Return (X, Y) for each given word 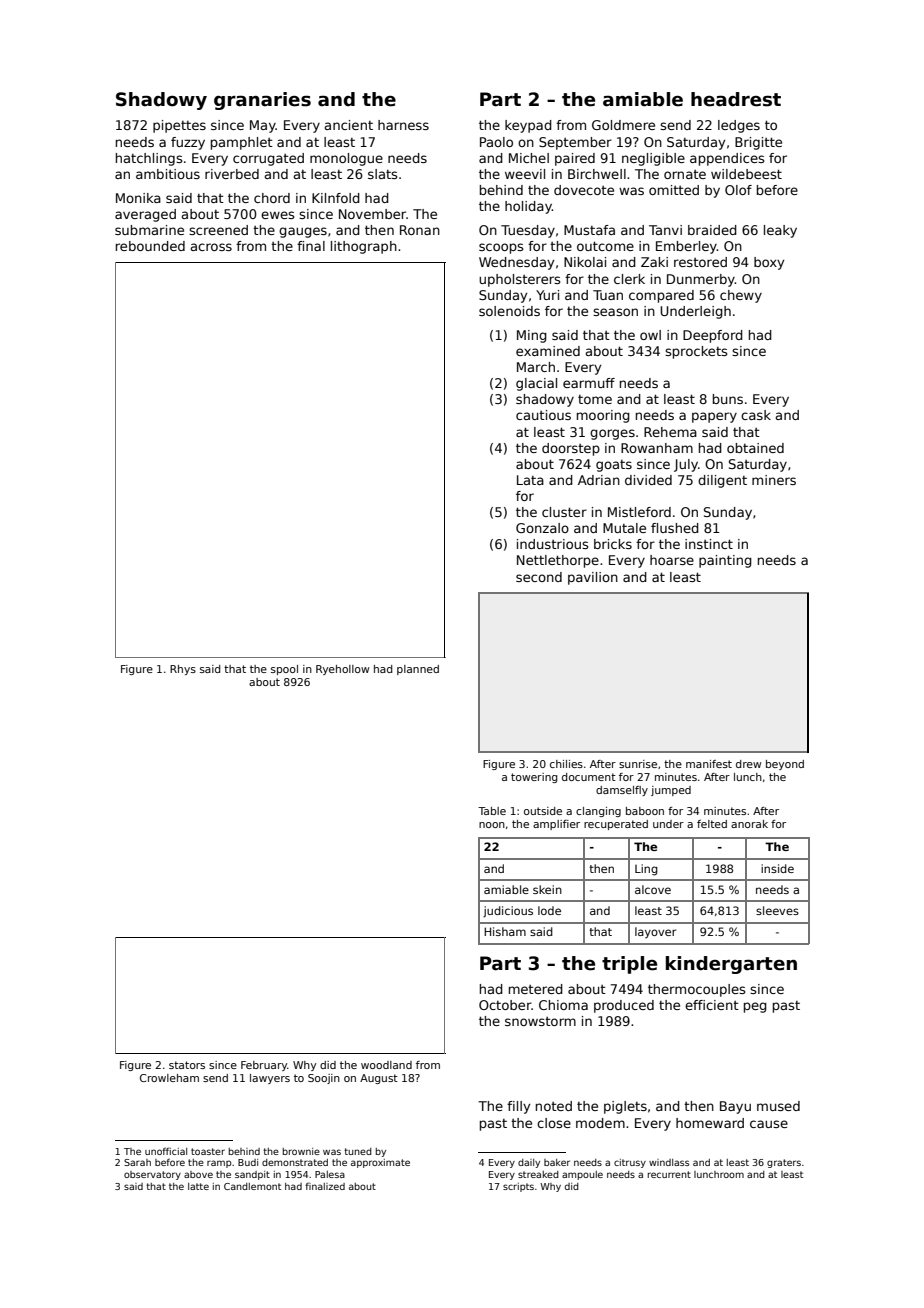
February (264, 1066)
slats (383, 174)
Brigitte (758, 143)
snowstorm (540, 1021)
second (539, 577)
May (263, 126)
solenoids (509, 311)
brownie (301, 1151)
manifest (709, 764)
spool (284, 670)
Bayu (735, 1107)
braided (712, 230)
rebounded (150, 246)
